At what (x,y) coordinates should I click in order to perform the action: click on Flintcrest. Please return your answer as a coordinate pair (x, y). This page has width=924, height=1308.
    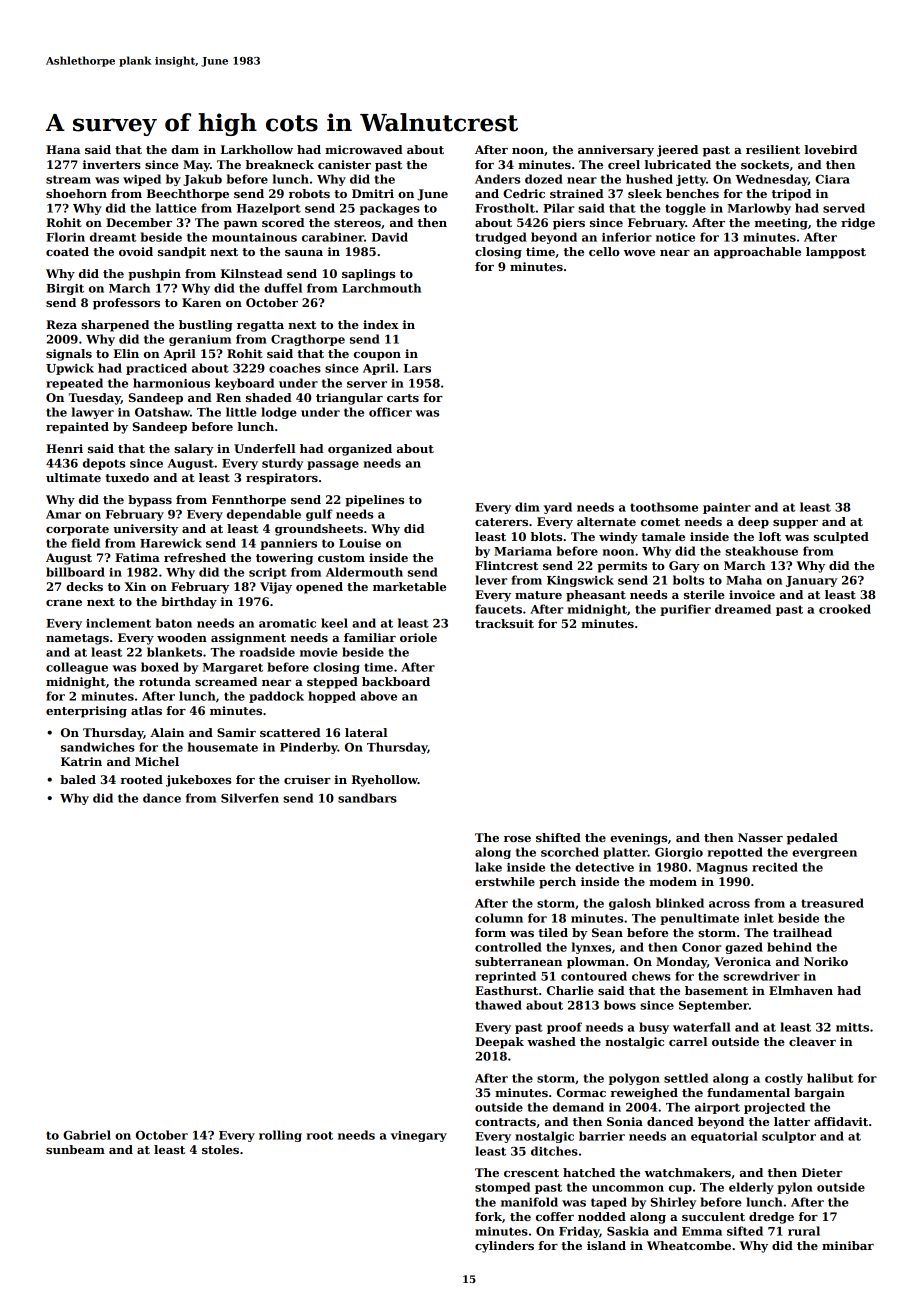
    Looking at the image, I should click on (506, 565).
